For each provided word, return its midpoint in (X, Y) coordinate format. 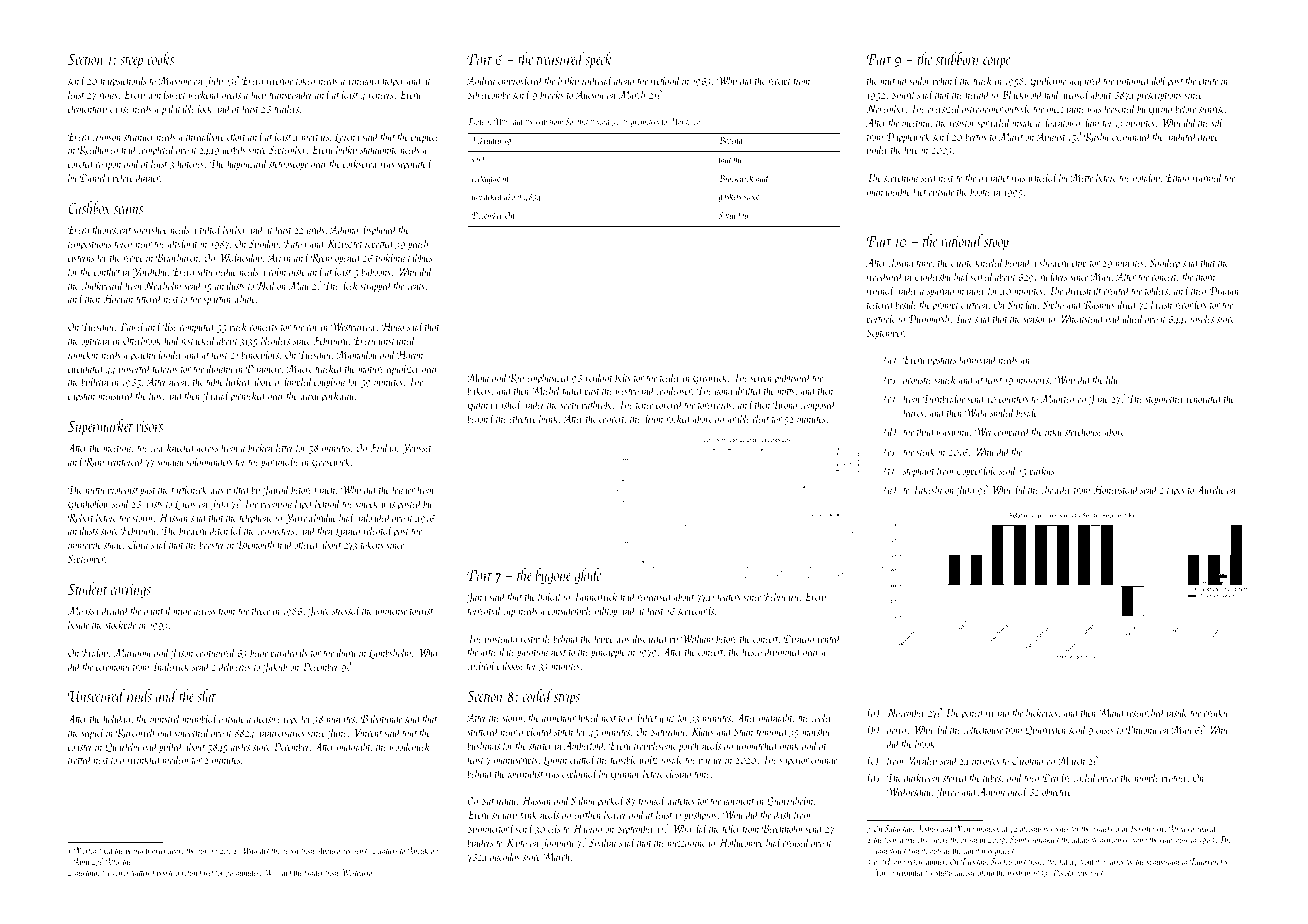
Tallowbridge (1210, 862)
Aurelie (1210, 489)
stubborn (957, 58)
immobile (84, 544)
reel (209, 873)
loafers (729, 597)
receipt (779, 82)
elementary (87, 110)
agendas (505, 857)
